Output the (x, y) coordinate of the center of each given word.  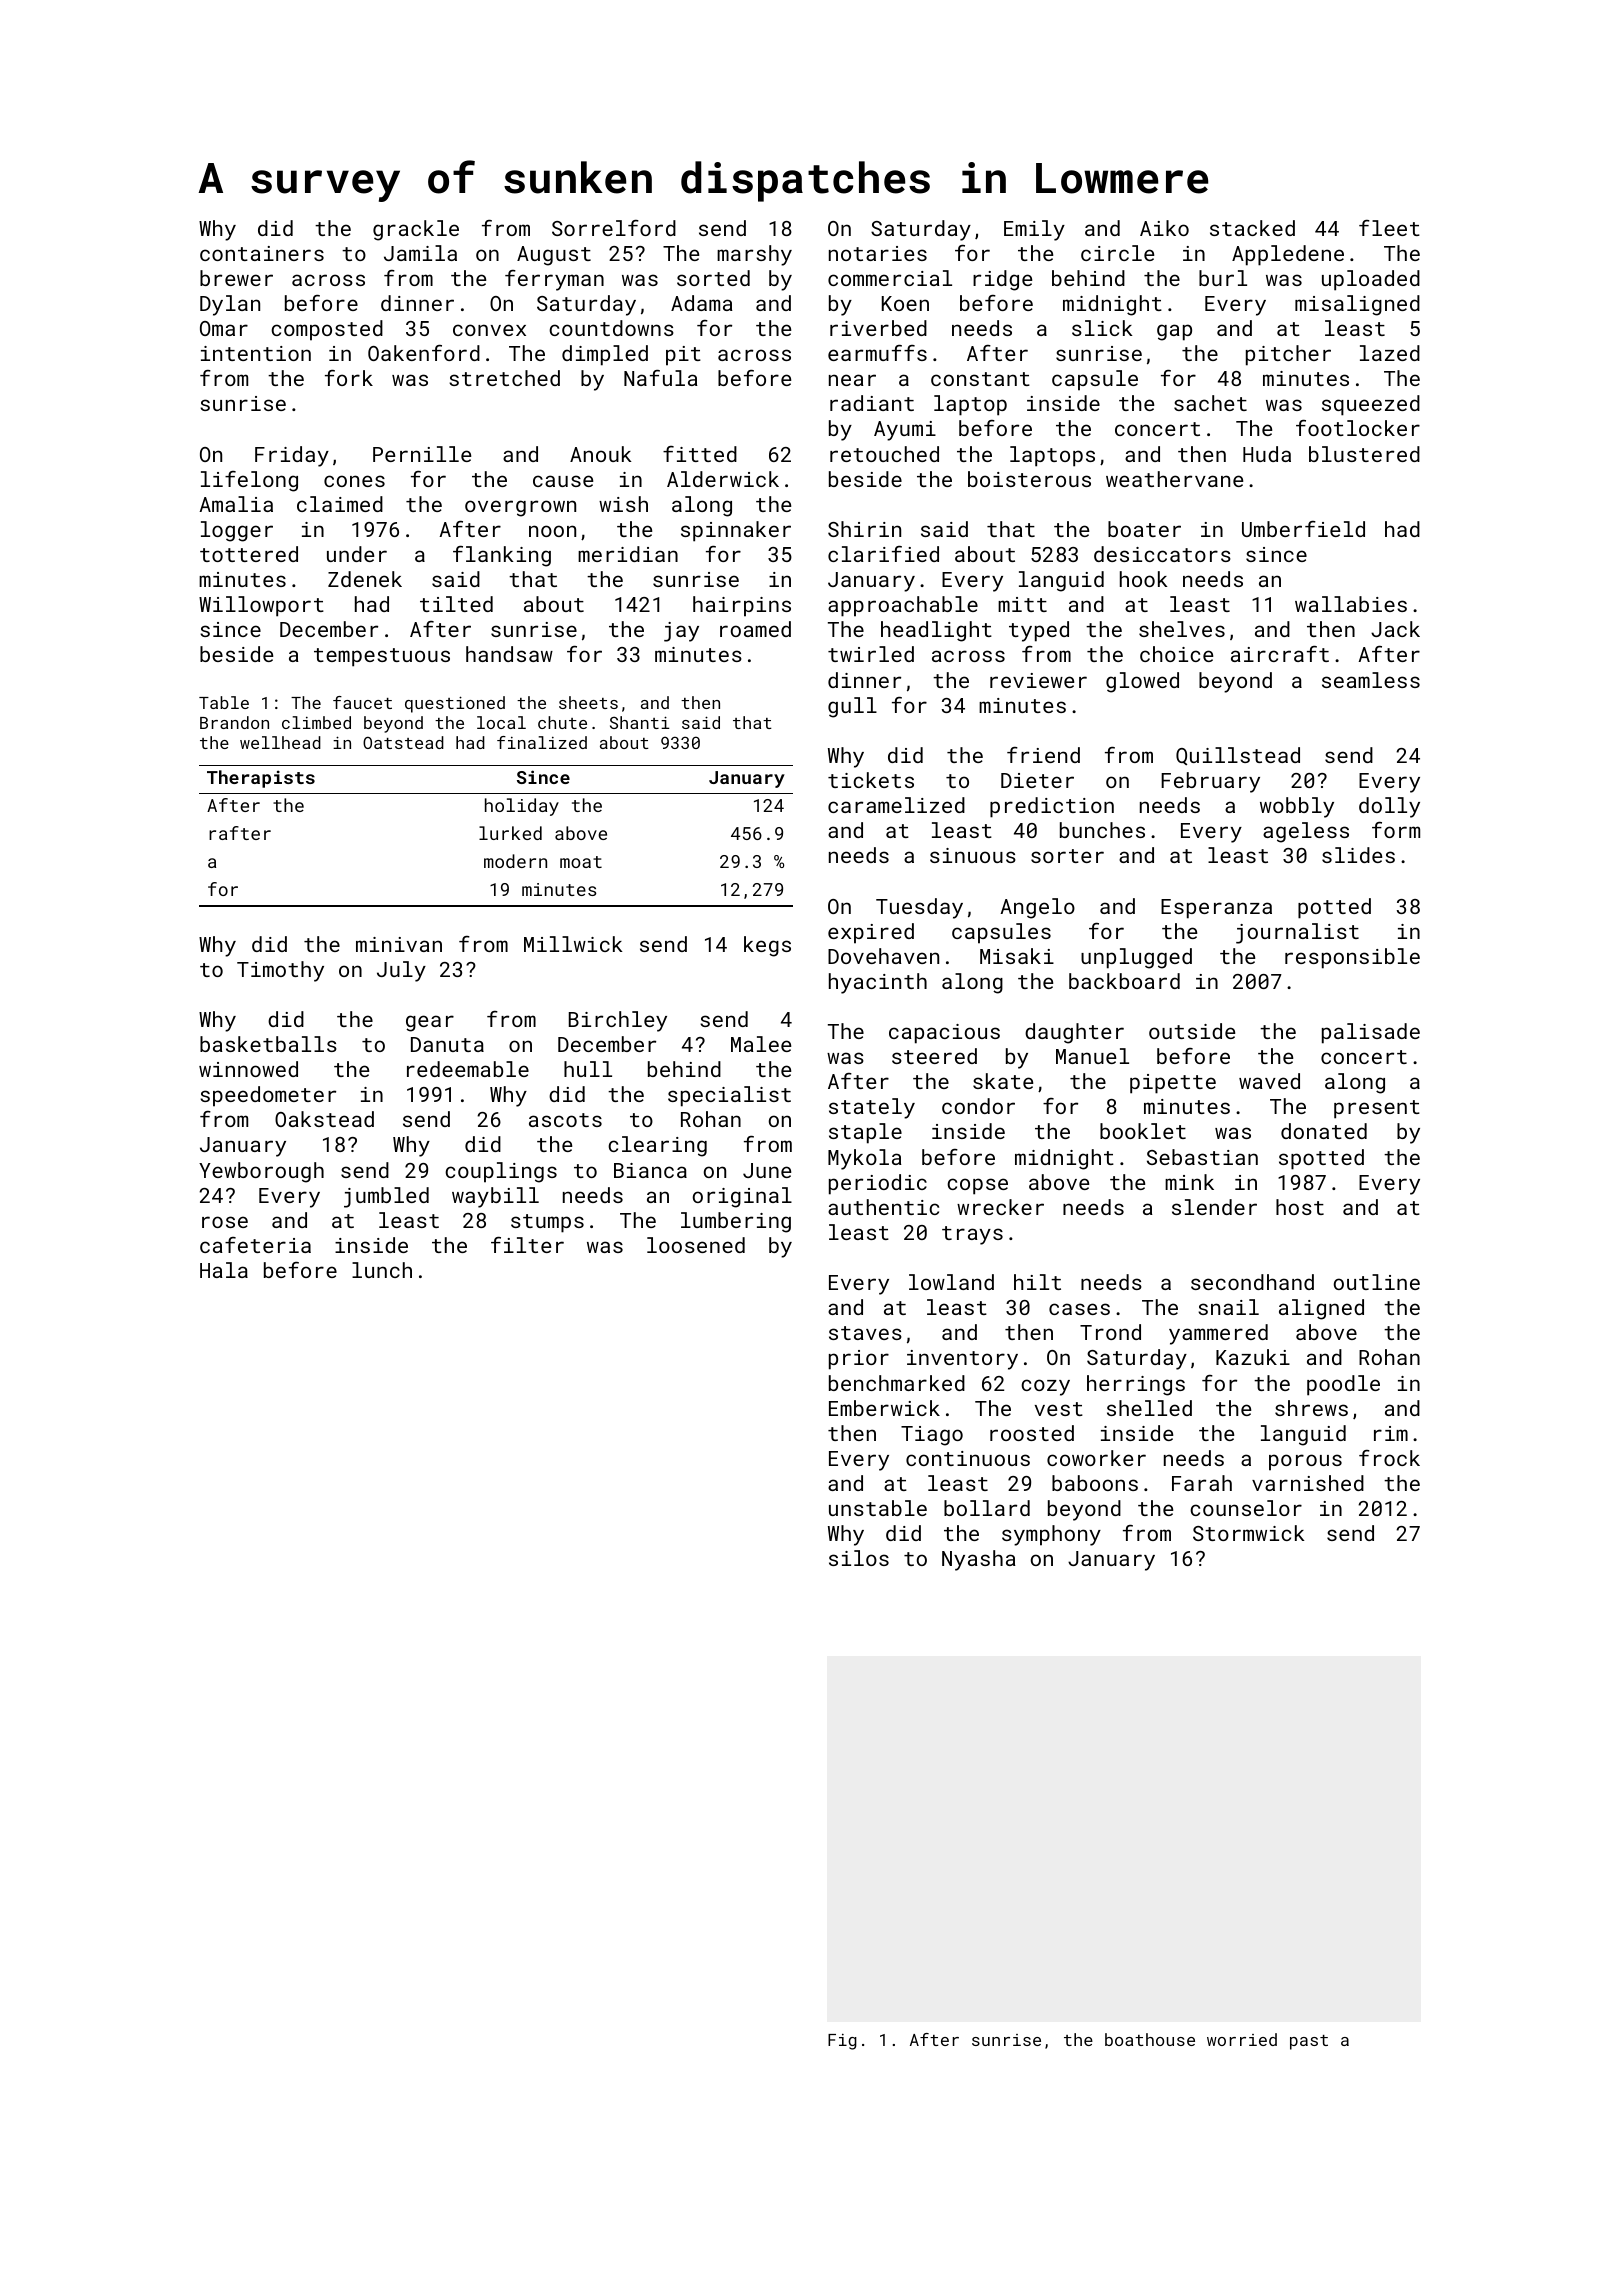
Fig (842, 2042)
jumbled (386, 1197)
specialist (729, 1096)
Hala (224, 1270)
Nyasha (979, 1560)
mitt (1022, 604)
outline (1377, 1282)
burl (1223, 278)
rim (1391, 1433)
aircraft (1280, 654)
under (357, 554)
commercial (890, 278)
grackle (416, 230)
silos (859, 1558)
